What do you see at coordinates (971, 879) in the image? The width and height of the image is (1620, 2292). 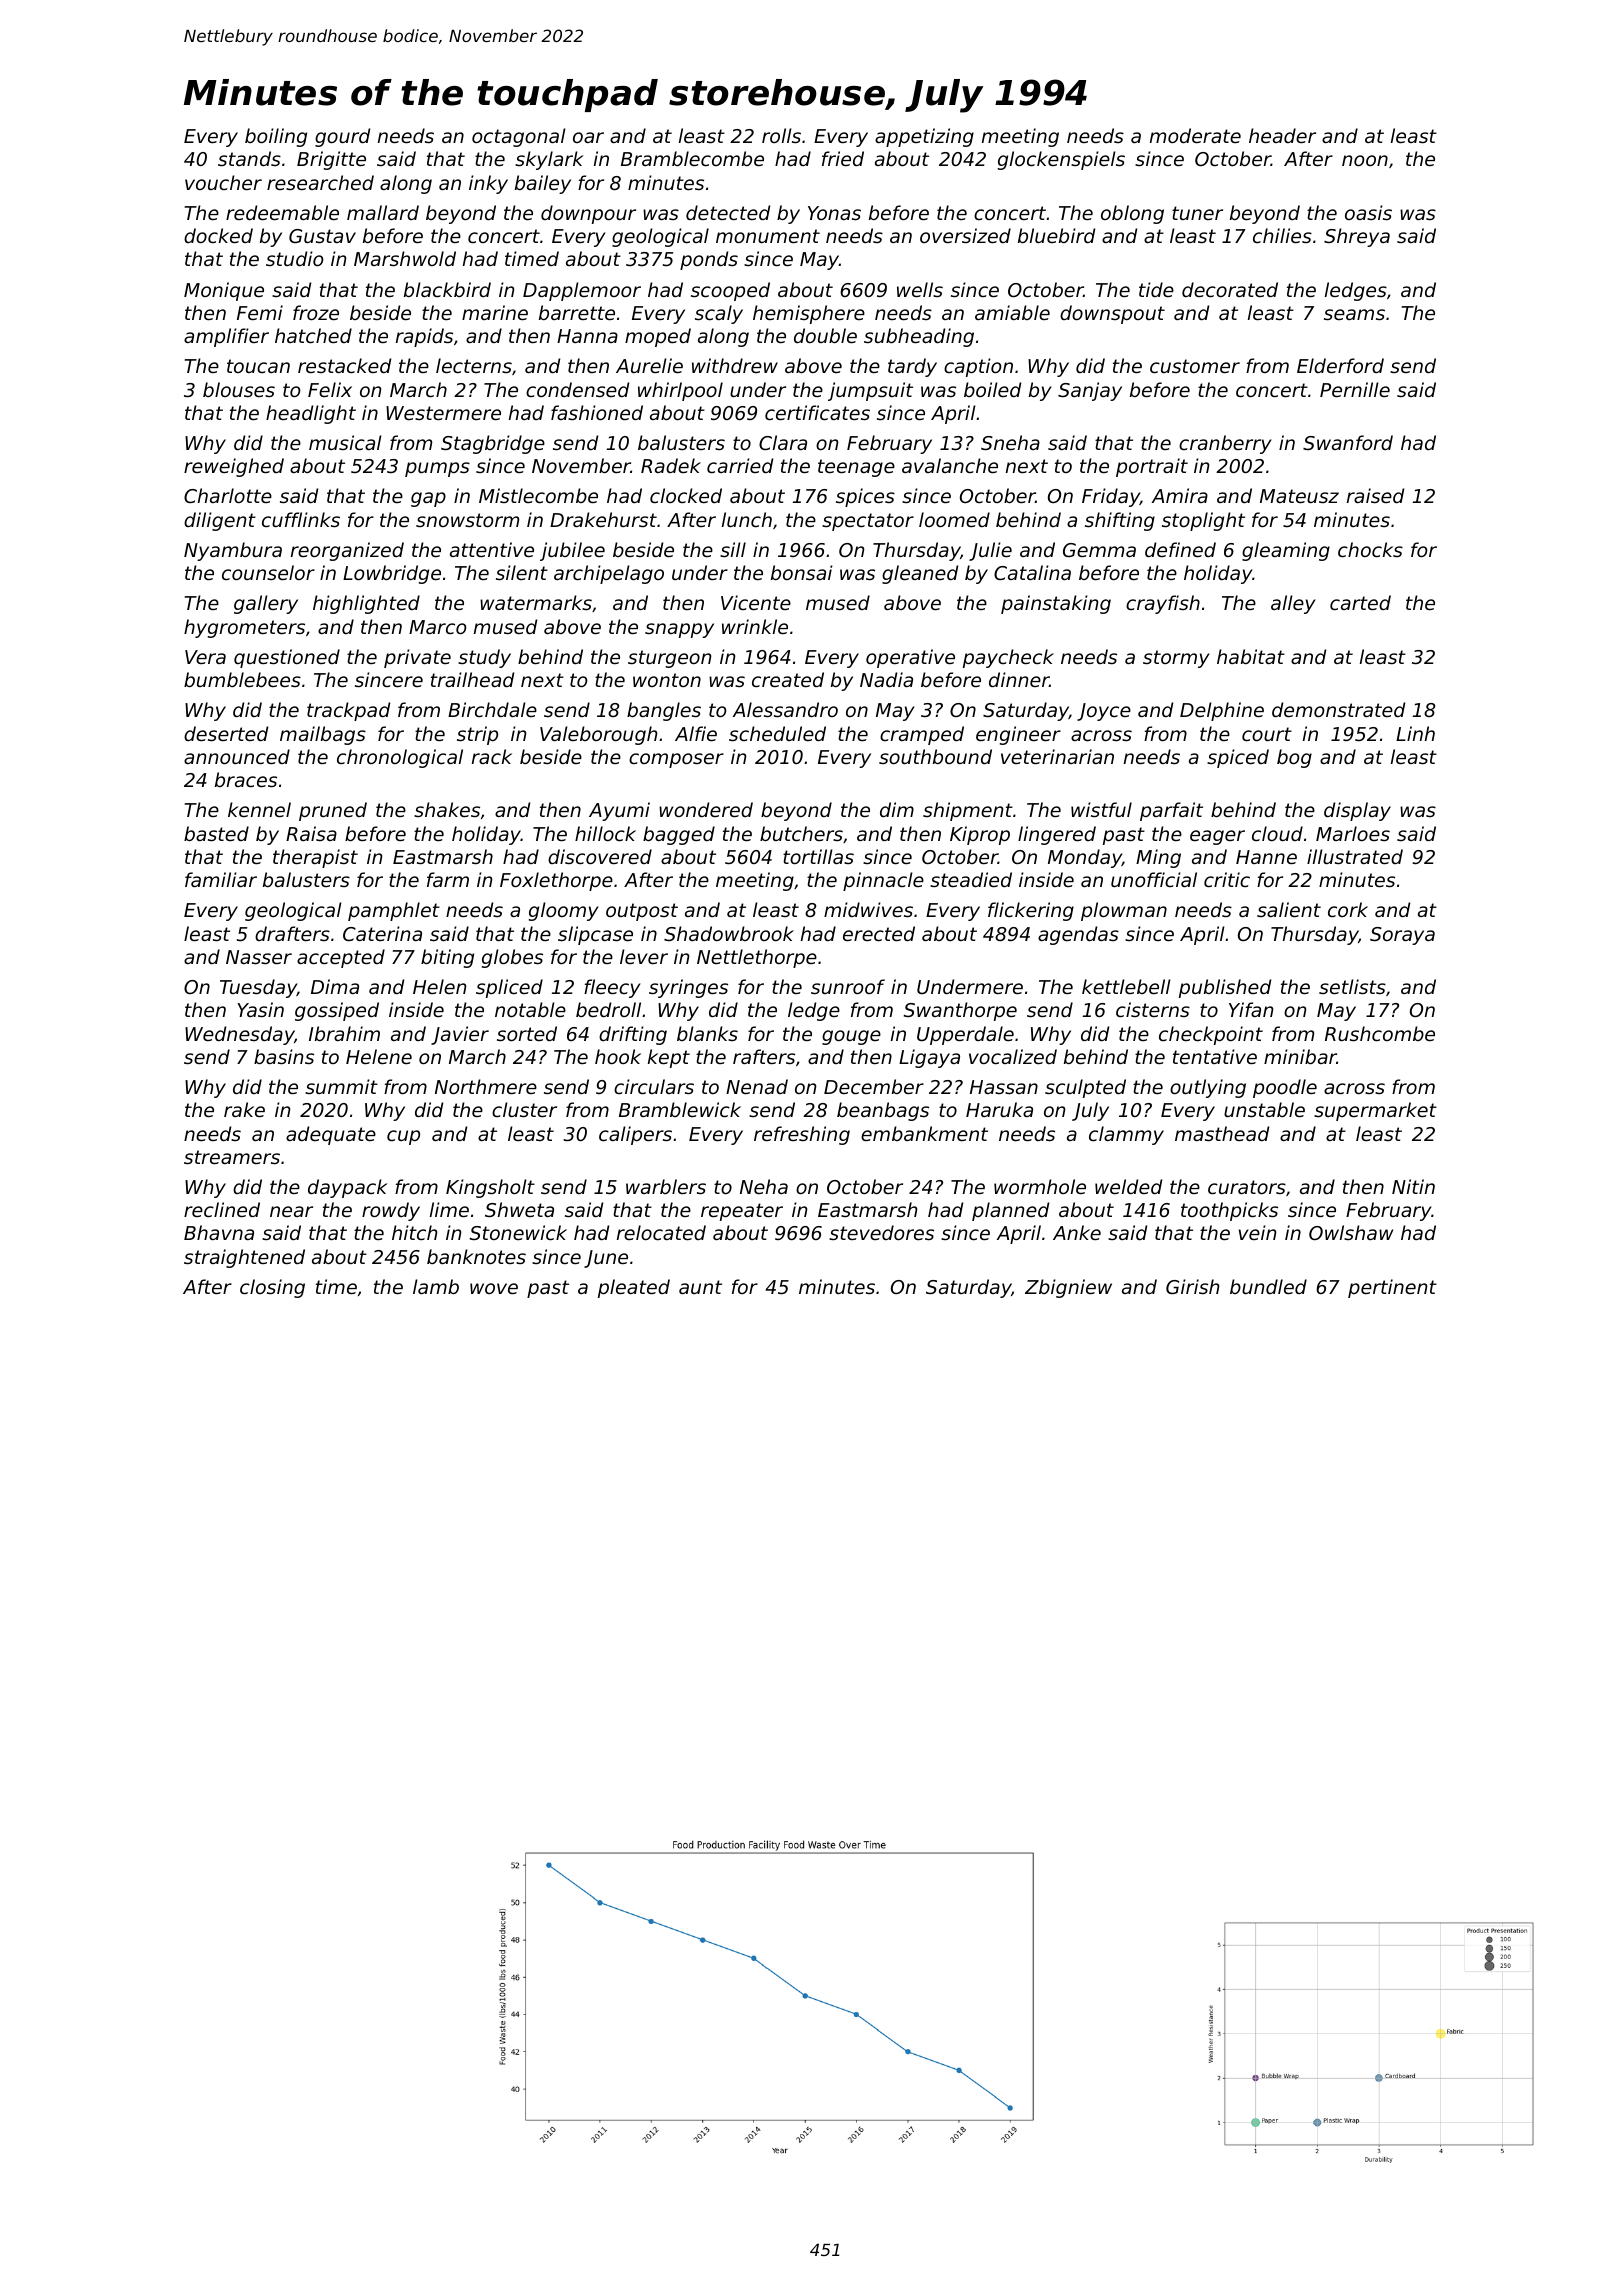 I see `steadied` at bounding box center [971, 879].
